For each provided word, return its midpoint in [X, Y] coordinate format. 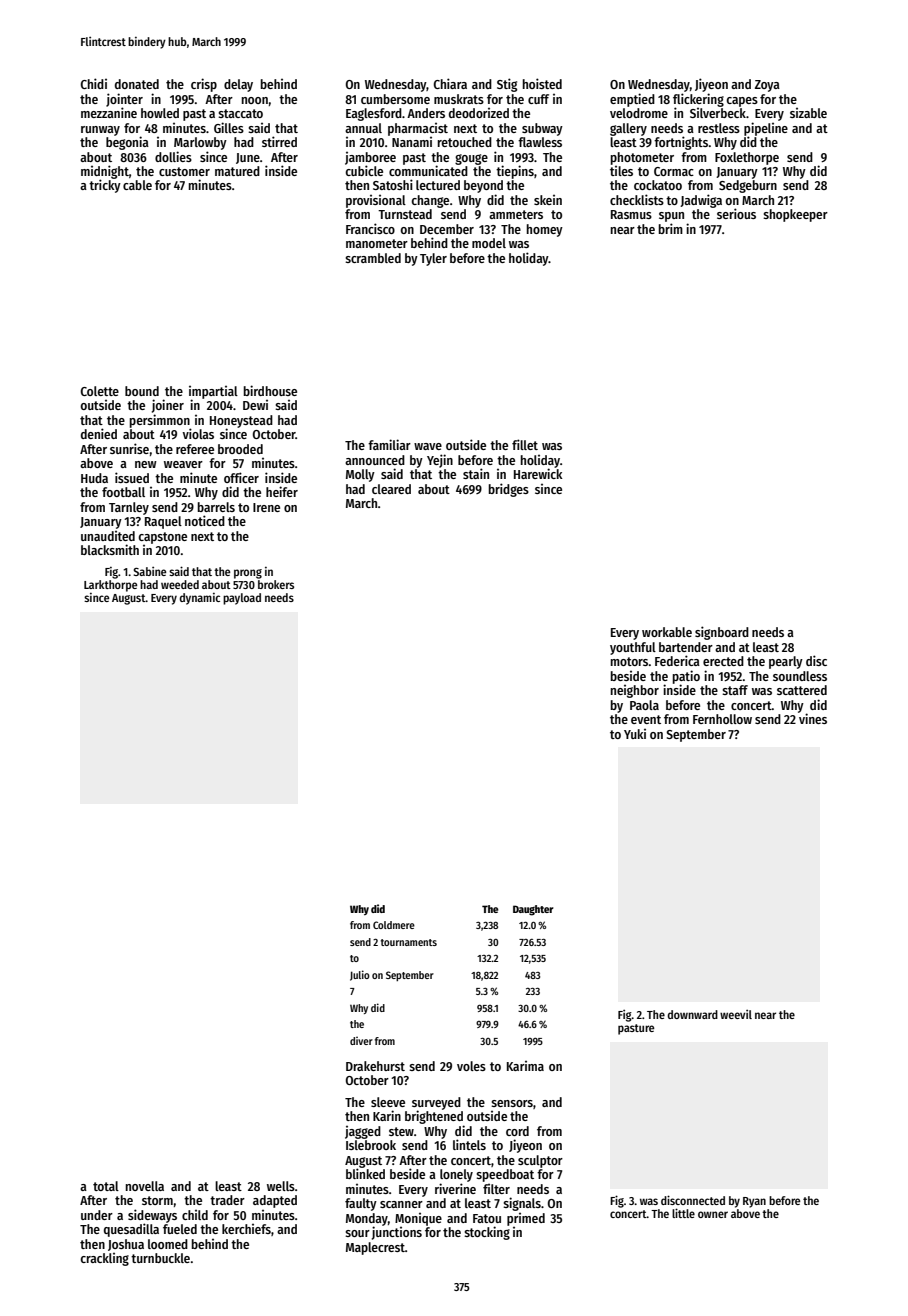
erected [723, 661]
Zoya [767, 86]
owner [713, 1214]
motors [629, 661]
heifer [282, 491]
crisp [204, 85]
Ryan [754, 1202]
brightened [434, 1117]
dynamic [199, 599]
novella [145, 1186]
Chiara [450, 83]
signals [522, 1204]
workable [667, 632]
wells [281, 1186]
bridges [509, 490]
